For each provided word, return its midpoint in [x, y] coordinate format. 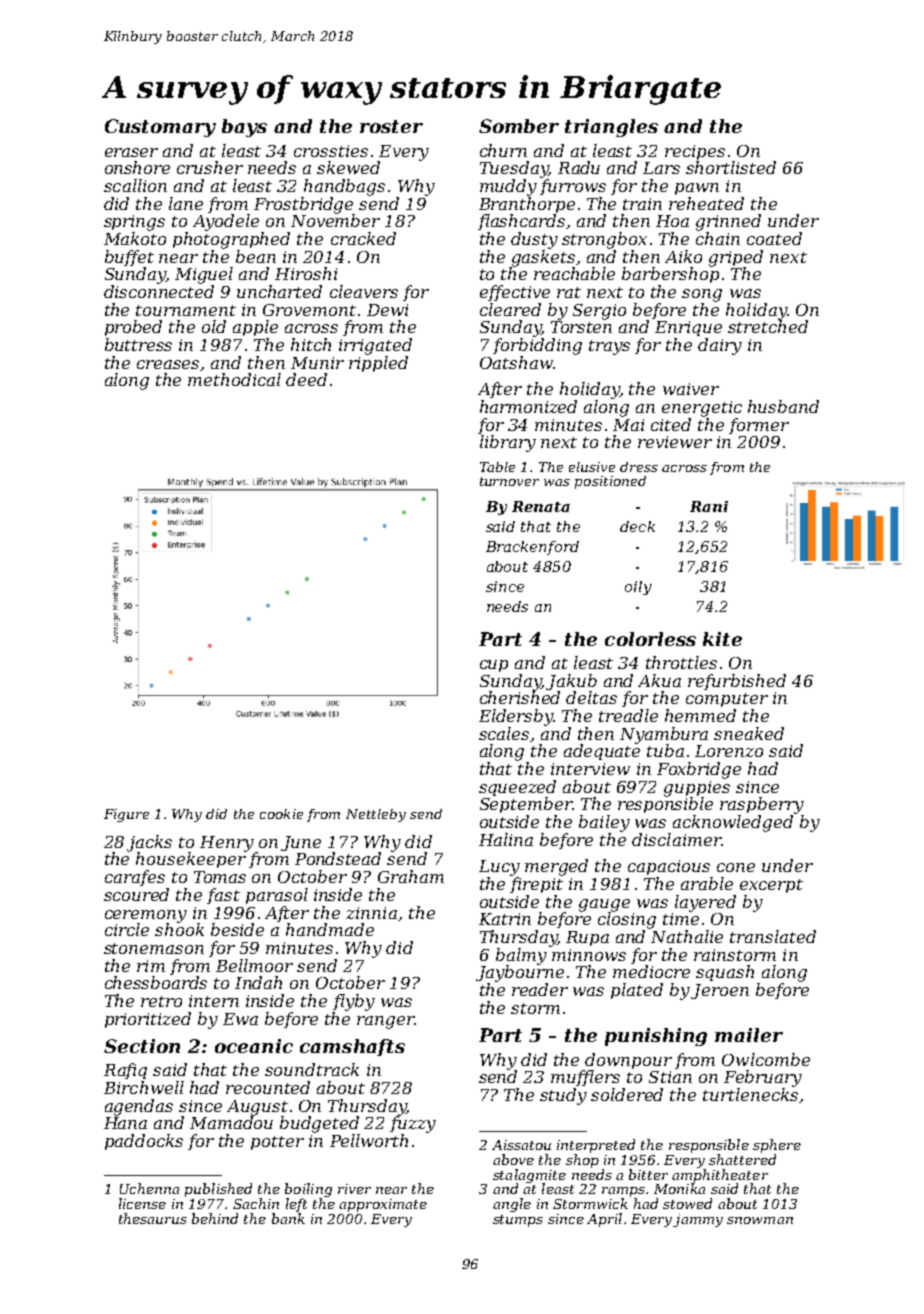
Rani [709, 506]
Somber [519, 126]
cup [494, 666]
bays [244, 128]
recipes [695, 152]
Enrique [688, 328]
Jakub [571, 682]
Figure [126, 815]
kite [722, 639]
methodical [234, 379]
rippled [378, 364]
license [142, 1203]
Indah [258, 982]
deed [306, 379]
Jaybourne [520, 973]
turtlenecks [750, 1094]
